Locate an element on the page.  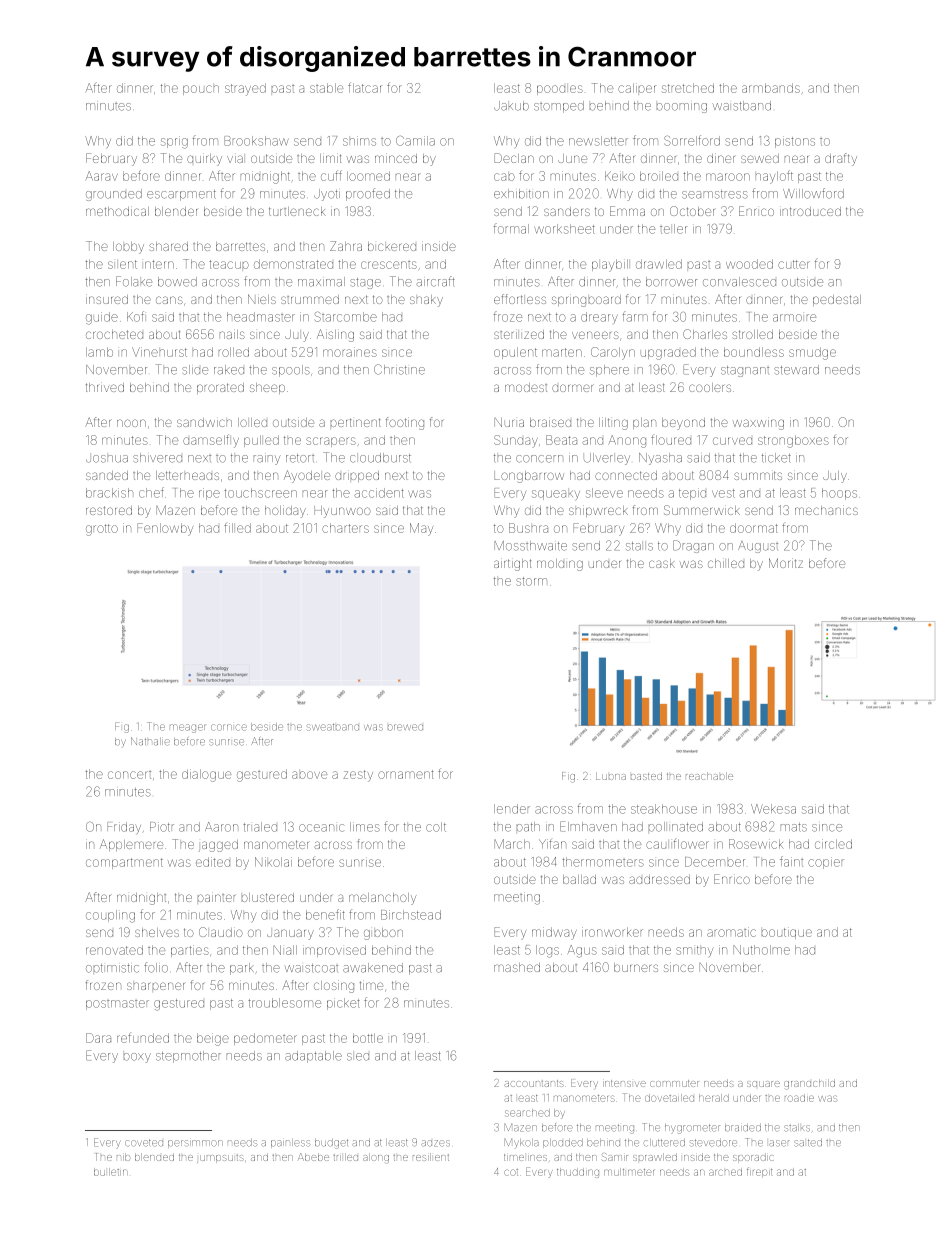
pouch is located at coordinates (201, 90).
